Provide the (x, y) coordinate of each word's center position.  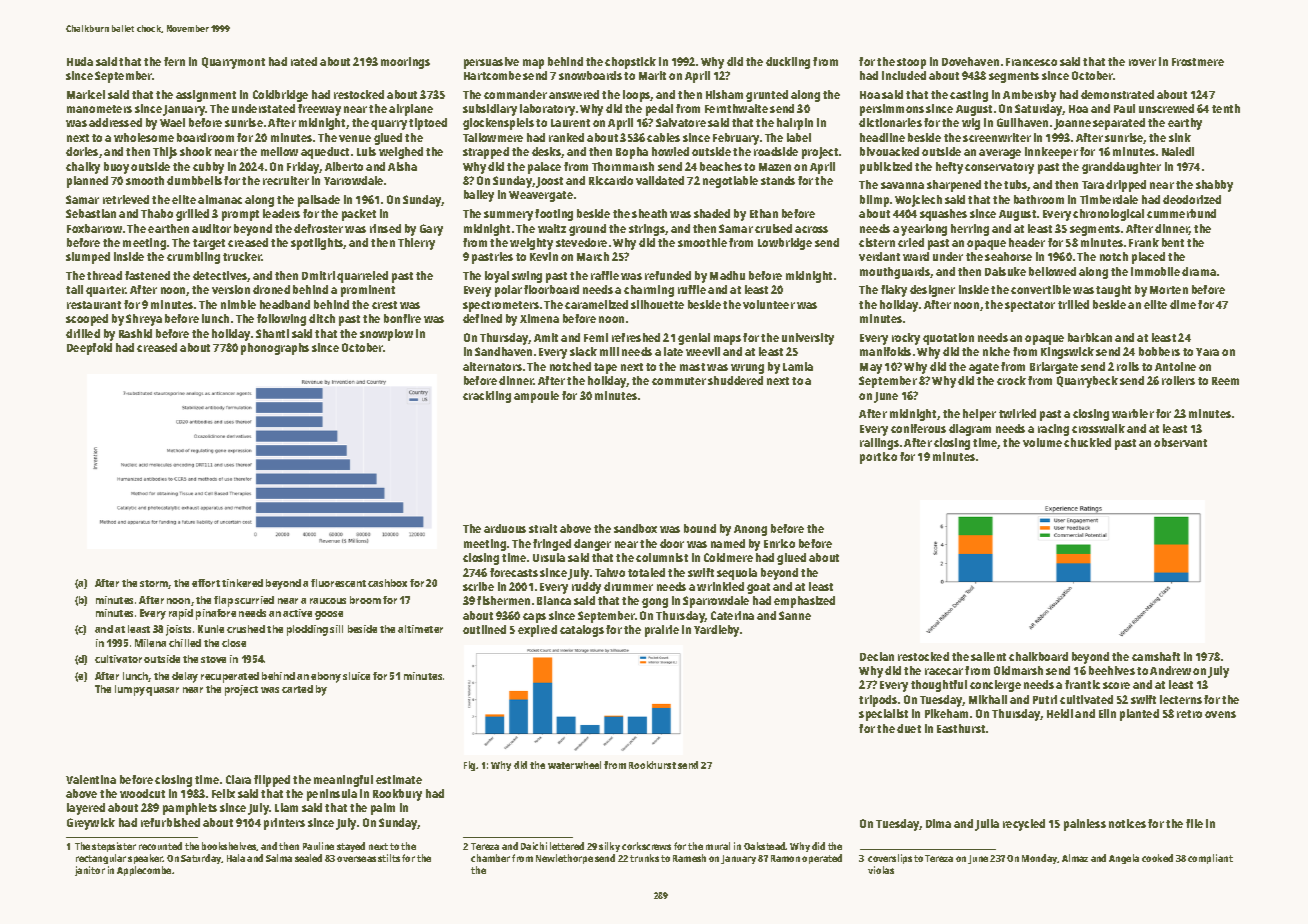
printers (284, 824)
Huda (80, 61)
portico (878, 458)
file (1194, 823)
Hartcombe (492, 75)
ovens (1220, 714)
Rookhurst (652, 765)
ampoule (536, 397)
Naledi (1178, 151)
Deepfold (89, 349)
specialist (883, 715)
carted (297, 689)
